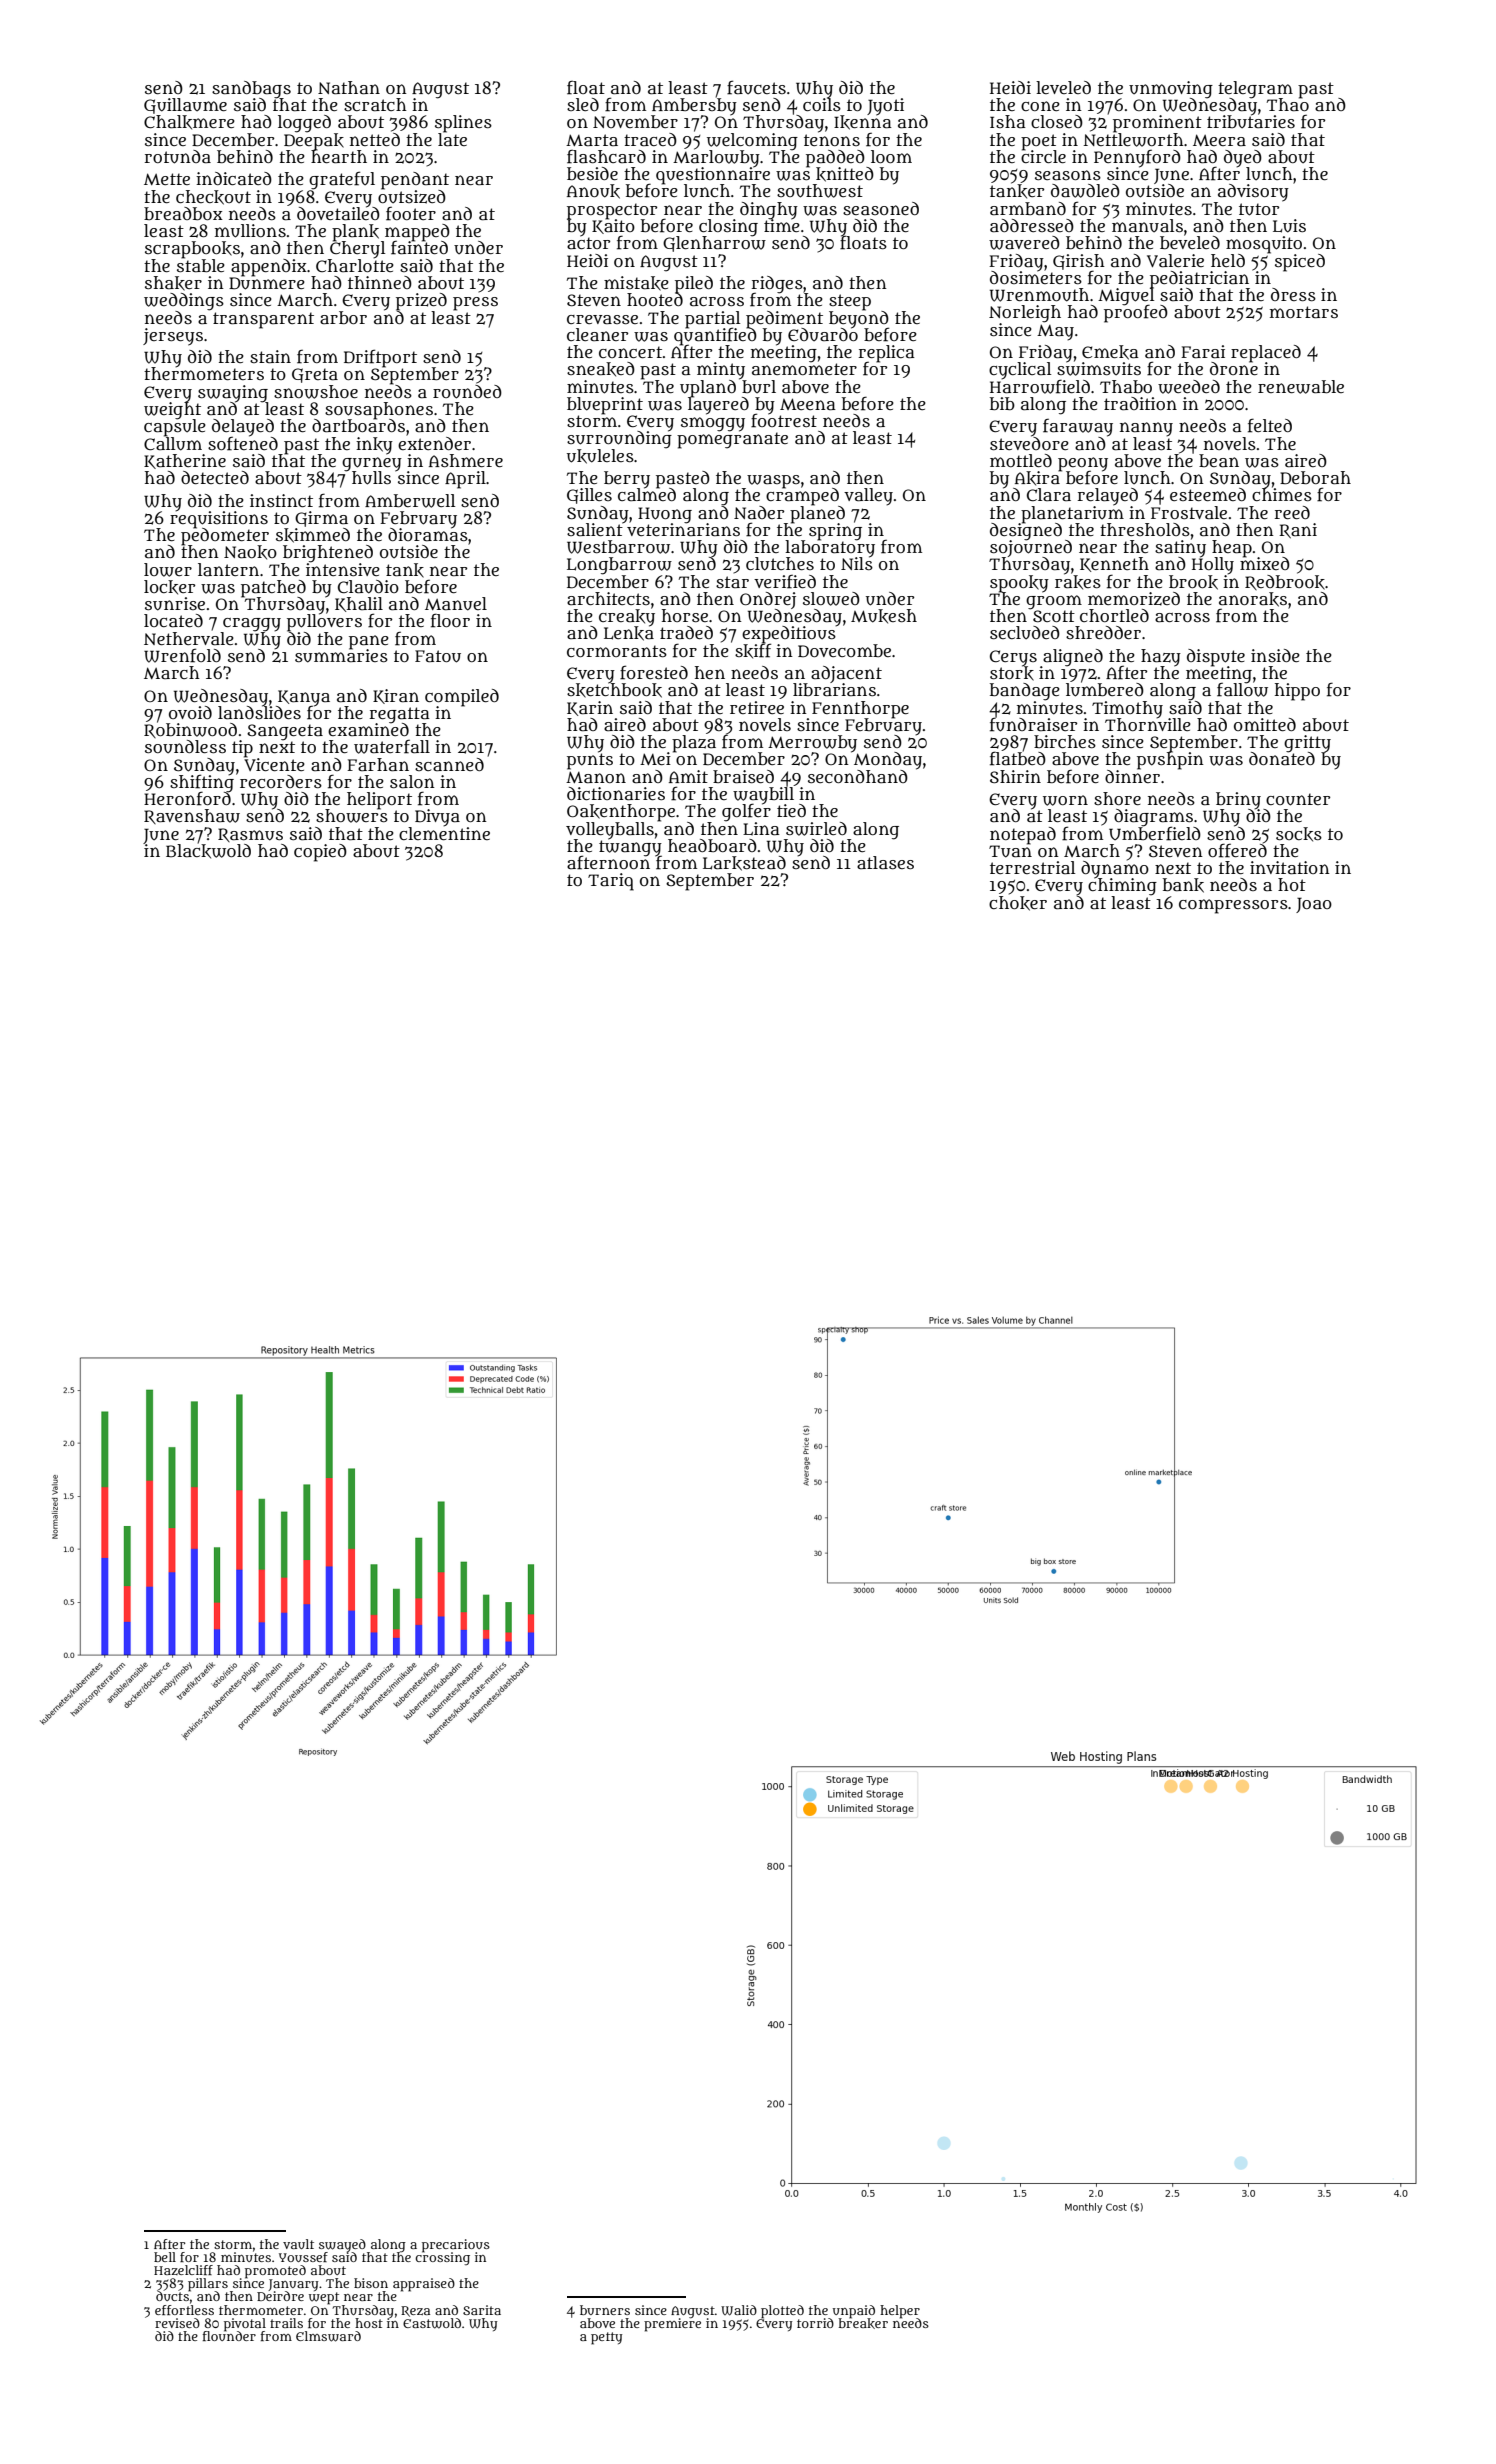 Image resolution: width=1496 pixels, height=2464 pixels. Describe the element at coordinates (1018, 903) in the image. I see `choker` at that location.
